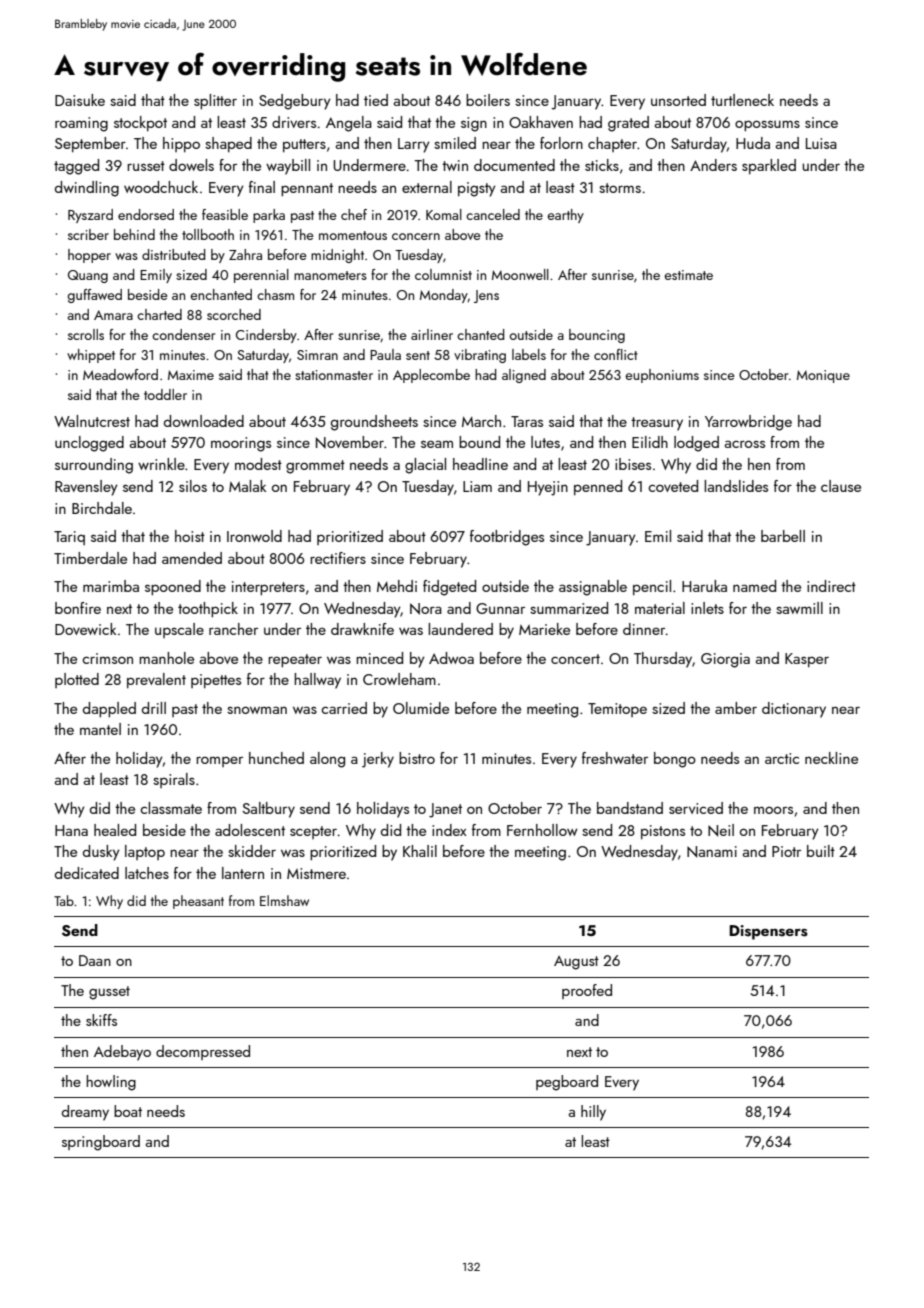 Image resolution: width=924 pixels, height=1308 pixels. I want to click on endorsed, so click(146, 214).
